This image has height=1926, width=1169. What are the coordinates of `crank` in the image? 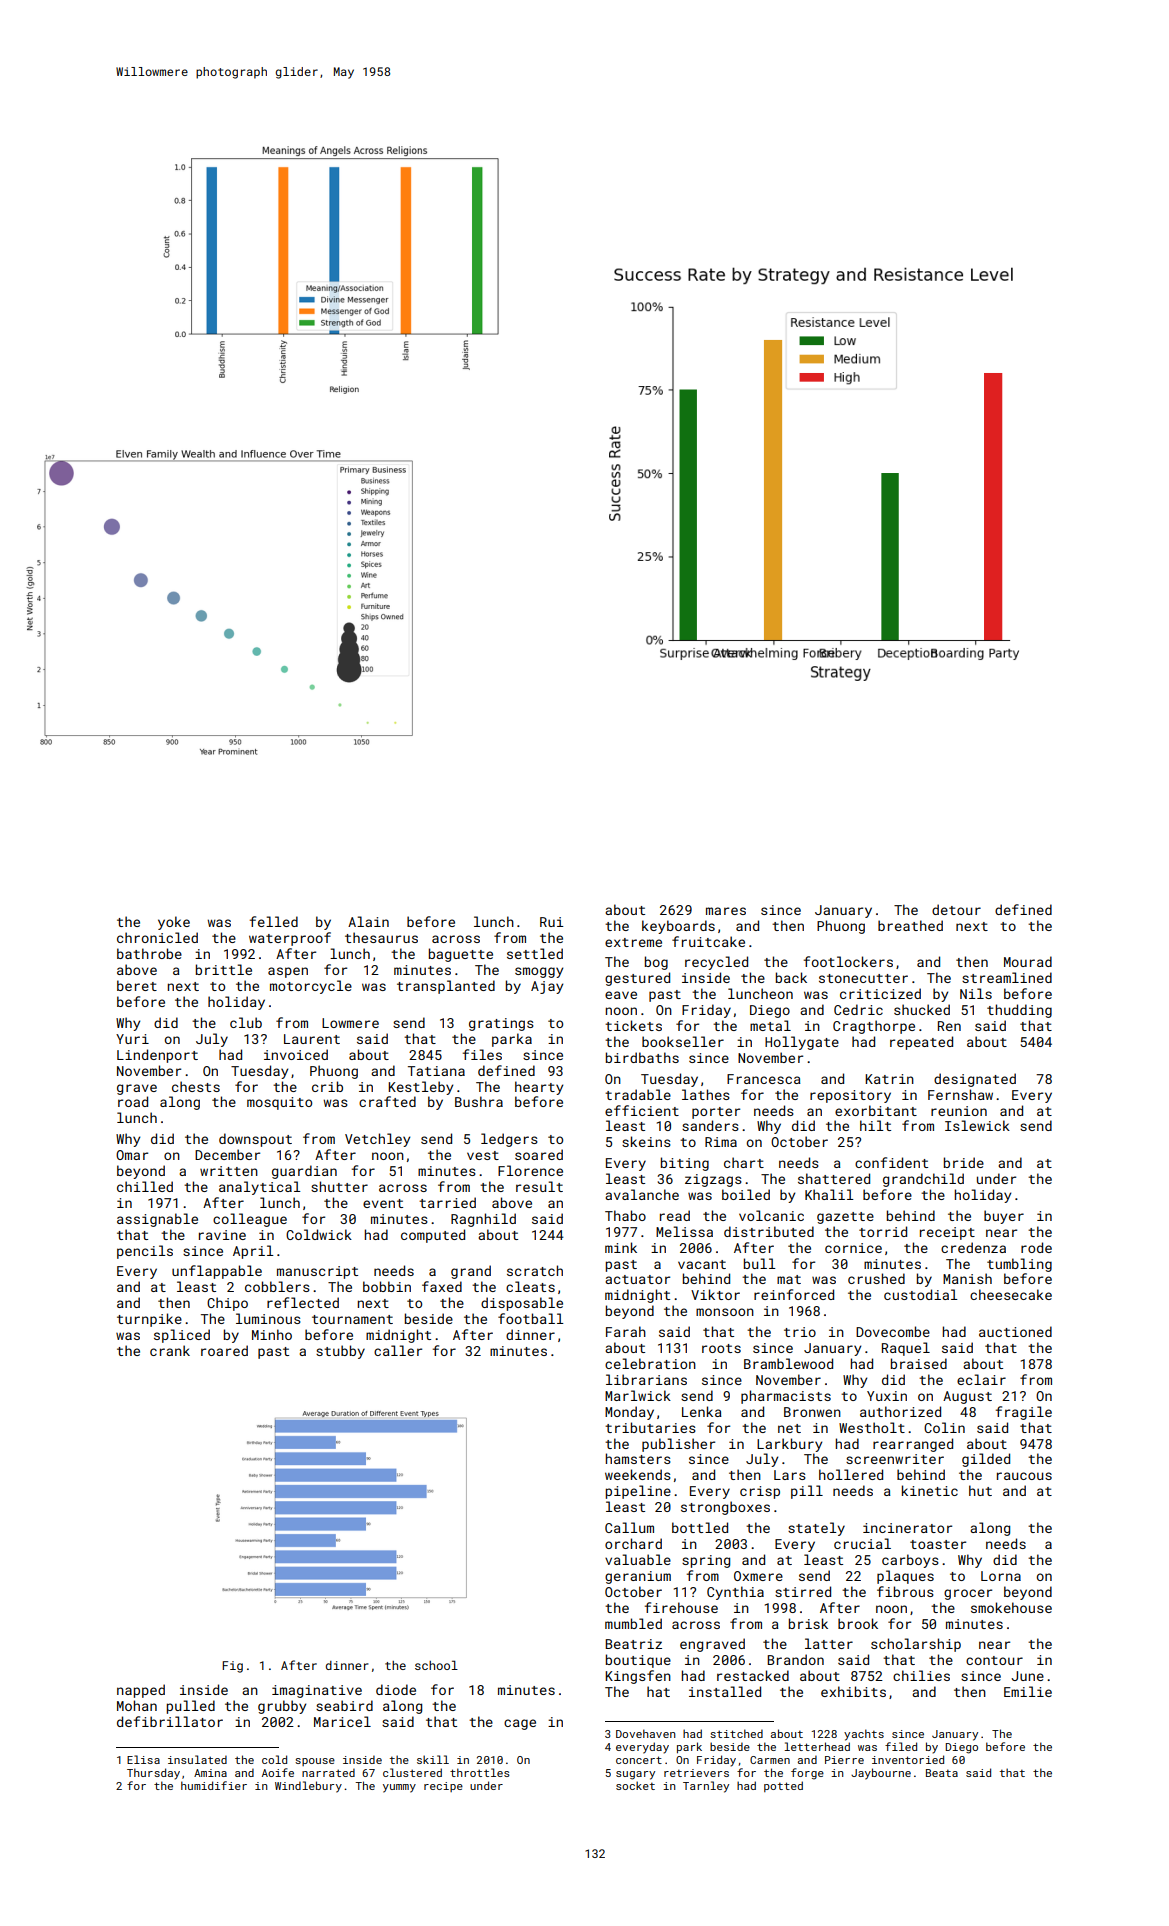 It's located at (170, 1350).
